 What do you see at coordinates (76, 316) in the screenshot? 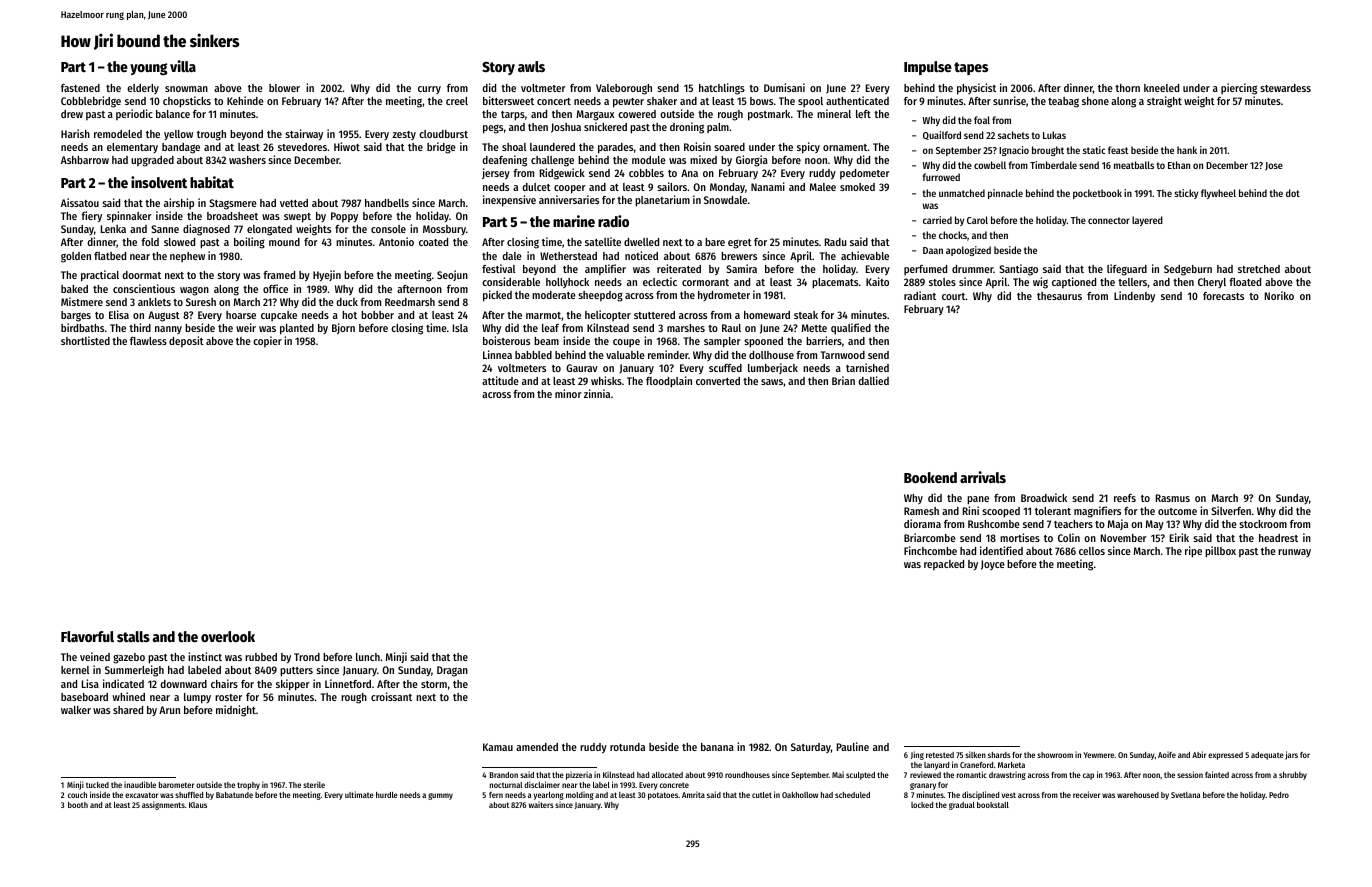
I see `barges` at bounding box center [76, 316].
